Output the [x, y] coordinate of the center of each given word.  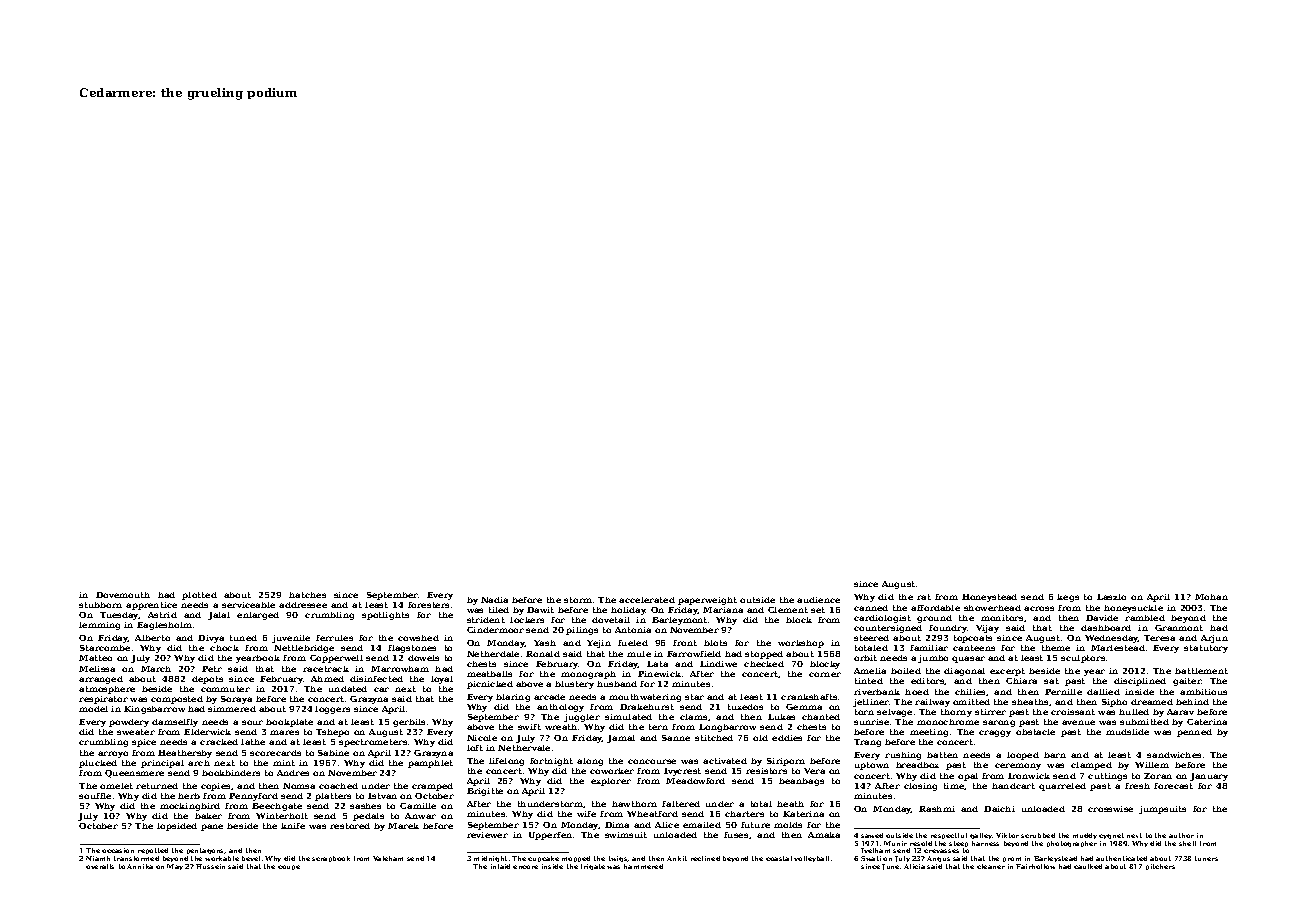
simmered [232, 709]
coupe [289, 867]
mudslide [1127, 732]
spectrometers [373, 743]
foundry [948, 629]
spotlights [385, 616]
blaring [513, 698]
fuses [736, 835]
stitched [714, 738]
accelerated [647, 600]
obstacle [1035, 732]
